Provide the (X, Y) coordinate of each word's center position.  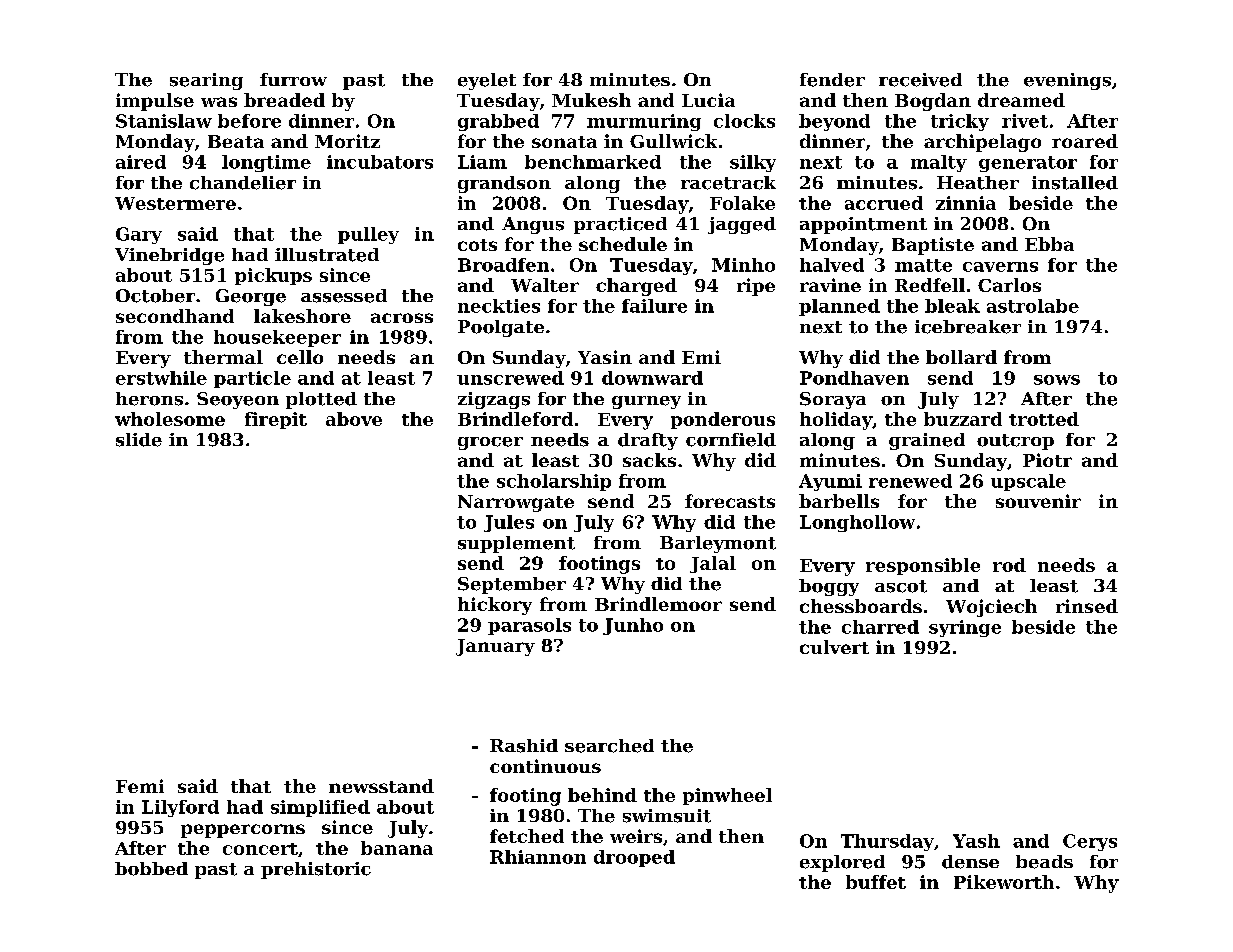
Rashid (524, 746)
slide (139, 440)
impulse (155, 102)
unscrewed (510, 378)
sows (1057, 380)
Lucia (708, 100)
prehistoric (316, 870)
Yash (976, 841)
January (495, 647)
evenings (1067, 81)
